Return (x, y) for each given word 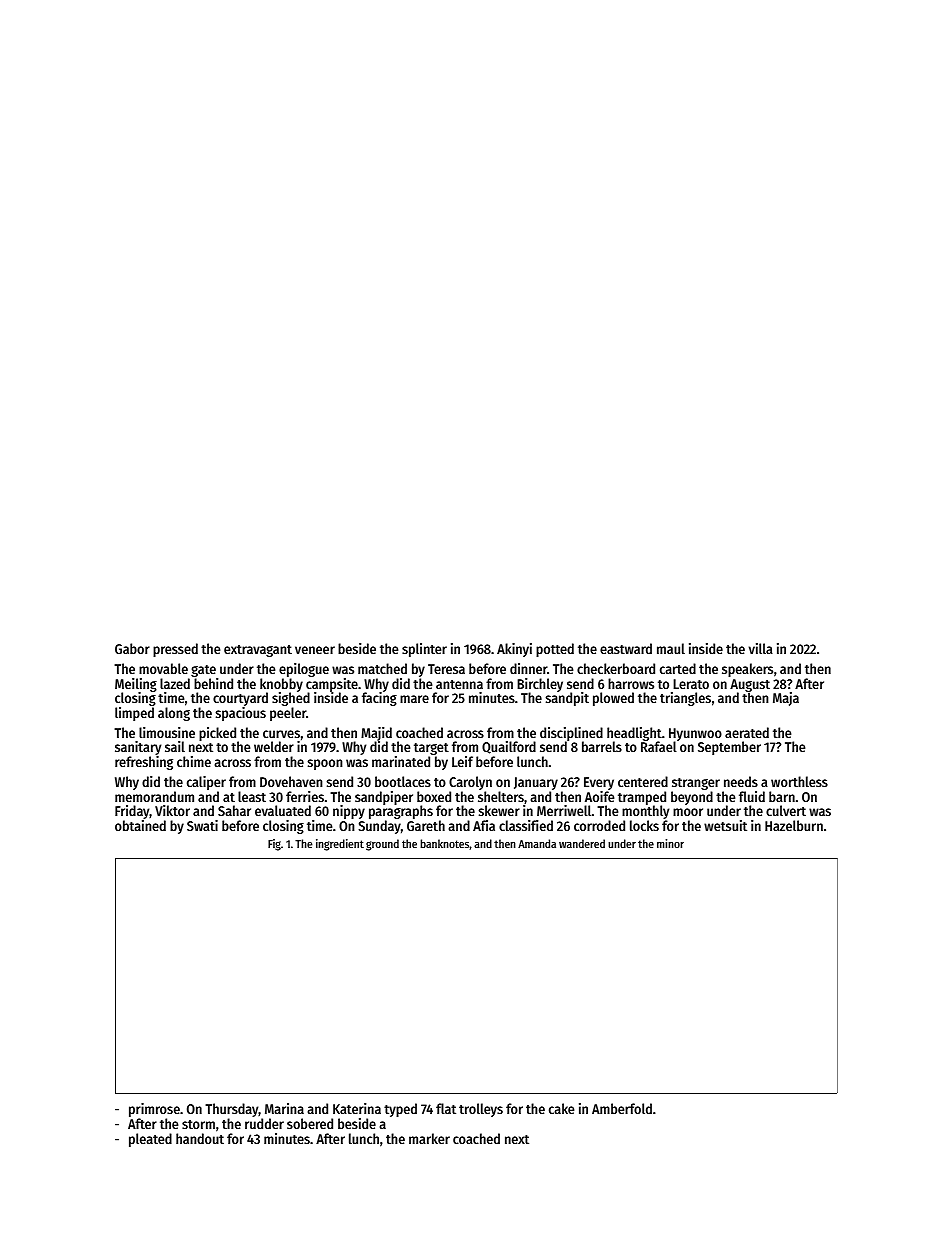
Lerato (691, 684)
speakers (747, 670)
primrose (154, 1111)
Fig (274, 845)
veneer (315, 650)
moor (688, 812)
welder (274, 746)
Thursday (232, 1111)
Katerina (357, 1108)
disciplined (571, 734)
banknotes (444, 843)
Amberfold (622, 1108)
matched (382, 668)
